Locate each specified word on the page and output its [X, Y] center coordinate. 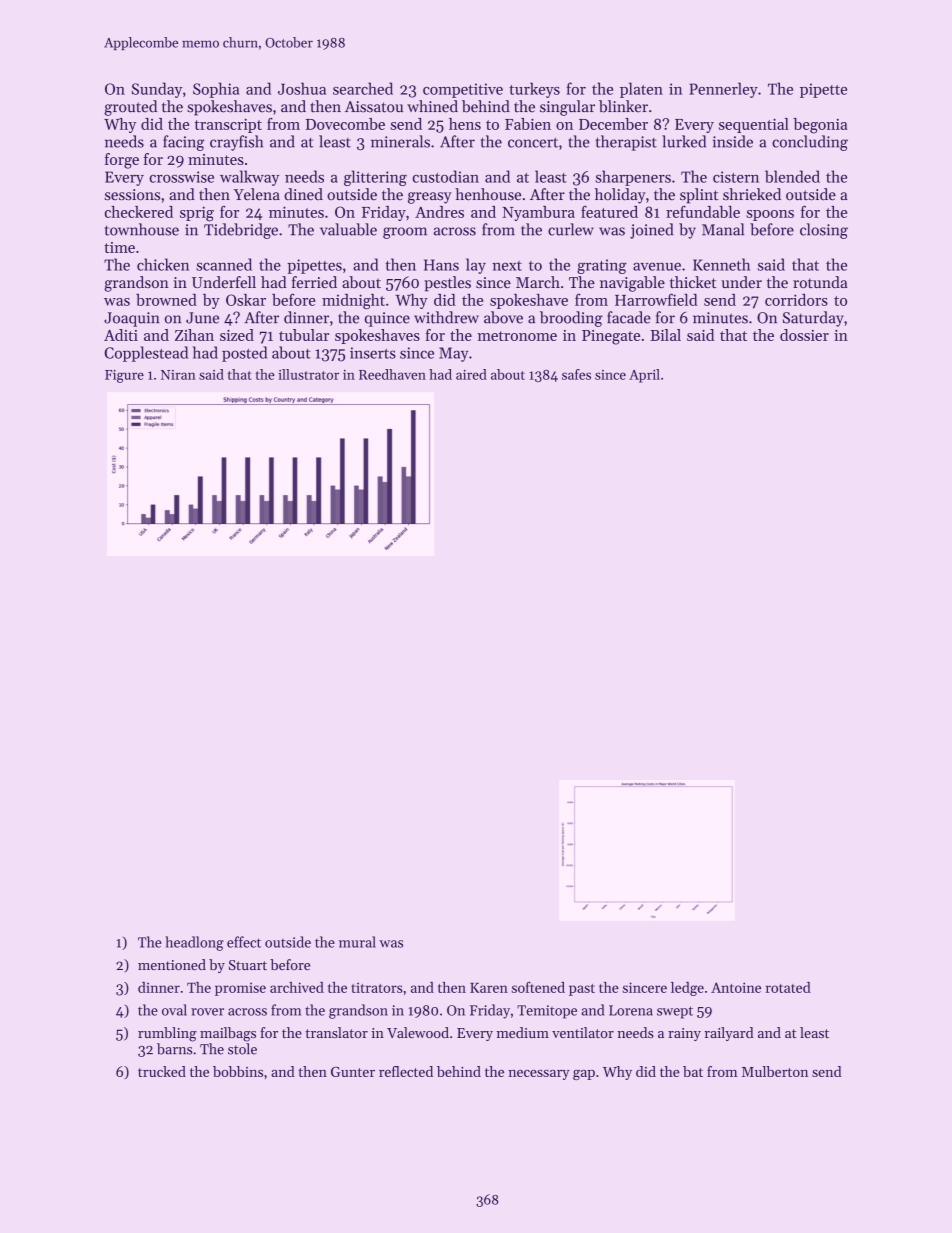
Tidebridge [241, 231]
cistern [736, 177]
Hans [441, 265]
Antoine [736, 987]
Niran [178, 375]
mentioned [172, 964]
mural [357, 942]
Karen [489, 988]
